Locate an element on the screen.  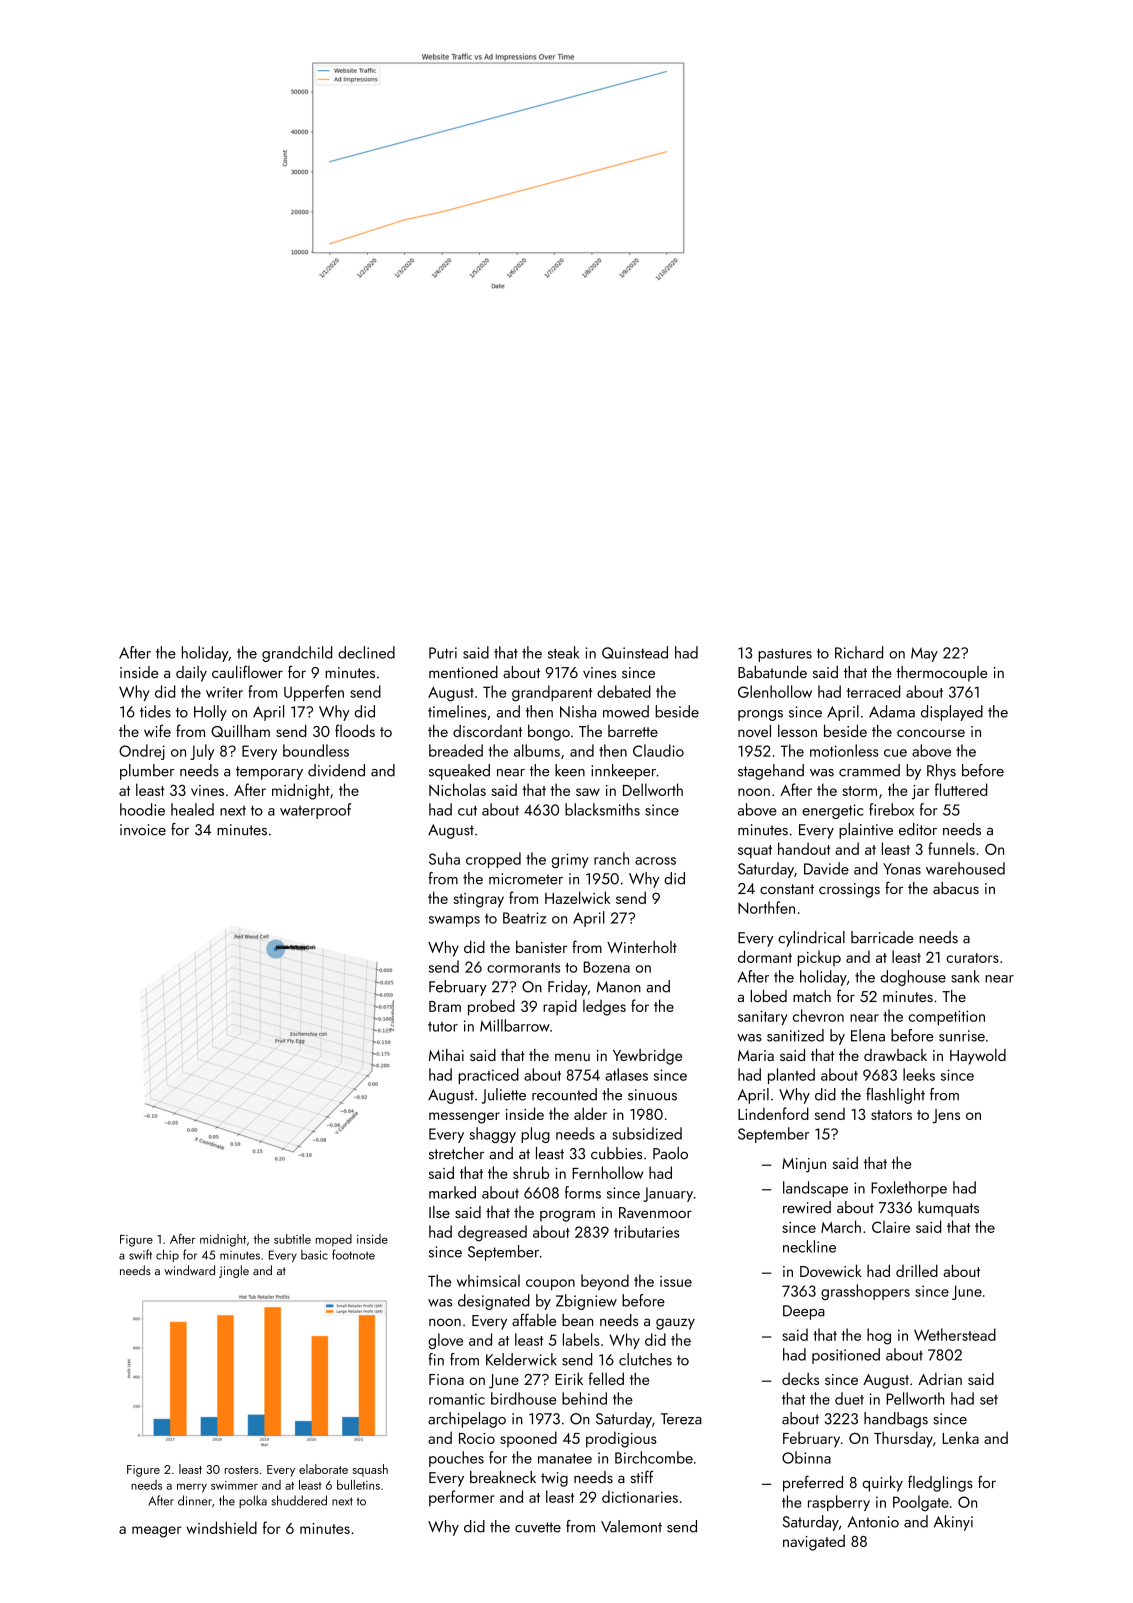
rosters is located at coordinates (242, 1470).
